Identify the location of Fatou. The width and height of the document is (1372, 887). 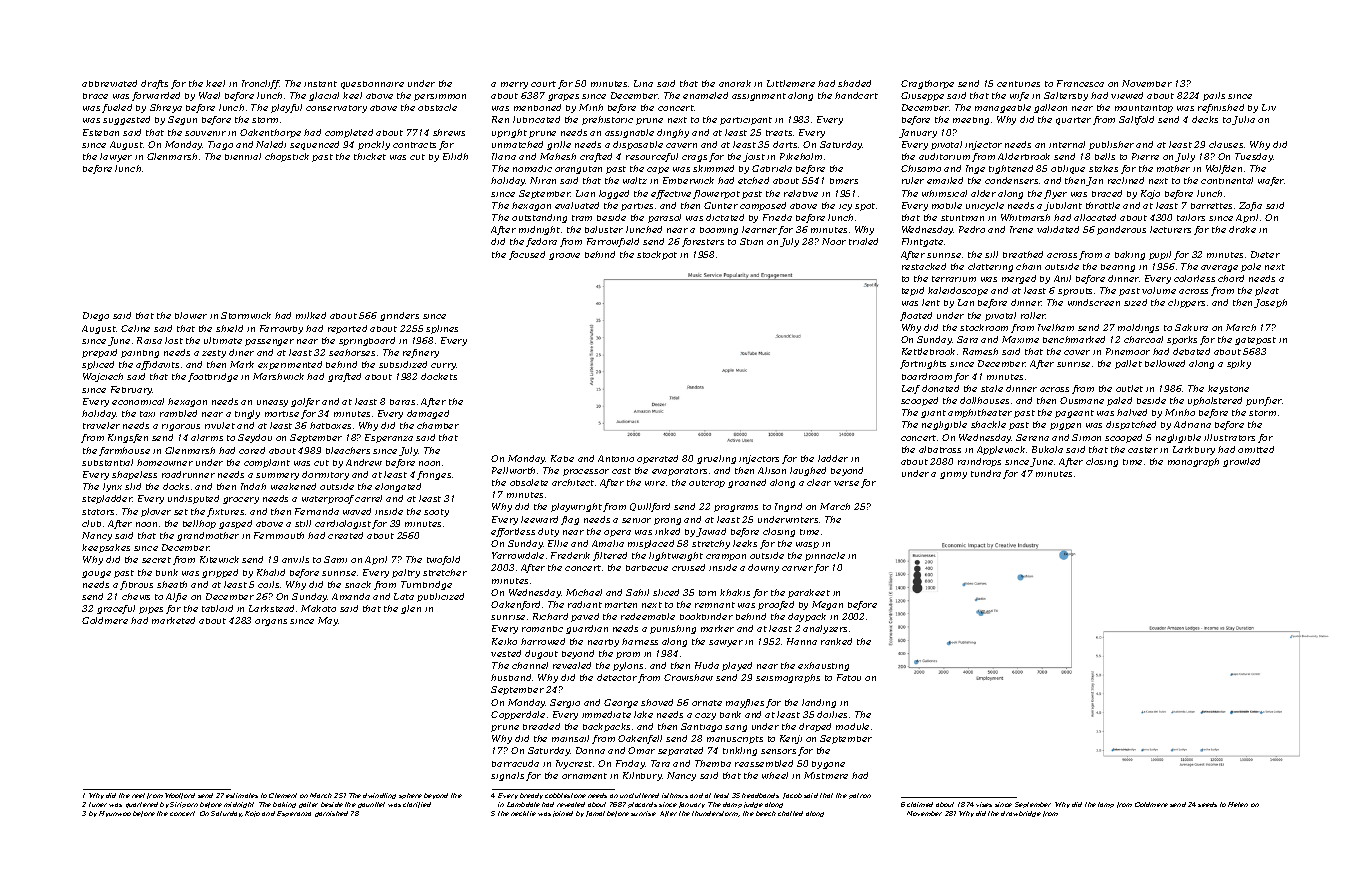
(849, 677).
